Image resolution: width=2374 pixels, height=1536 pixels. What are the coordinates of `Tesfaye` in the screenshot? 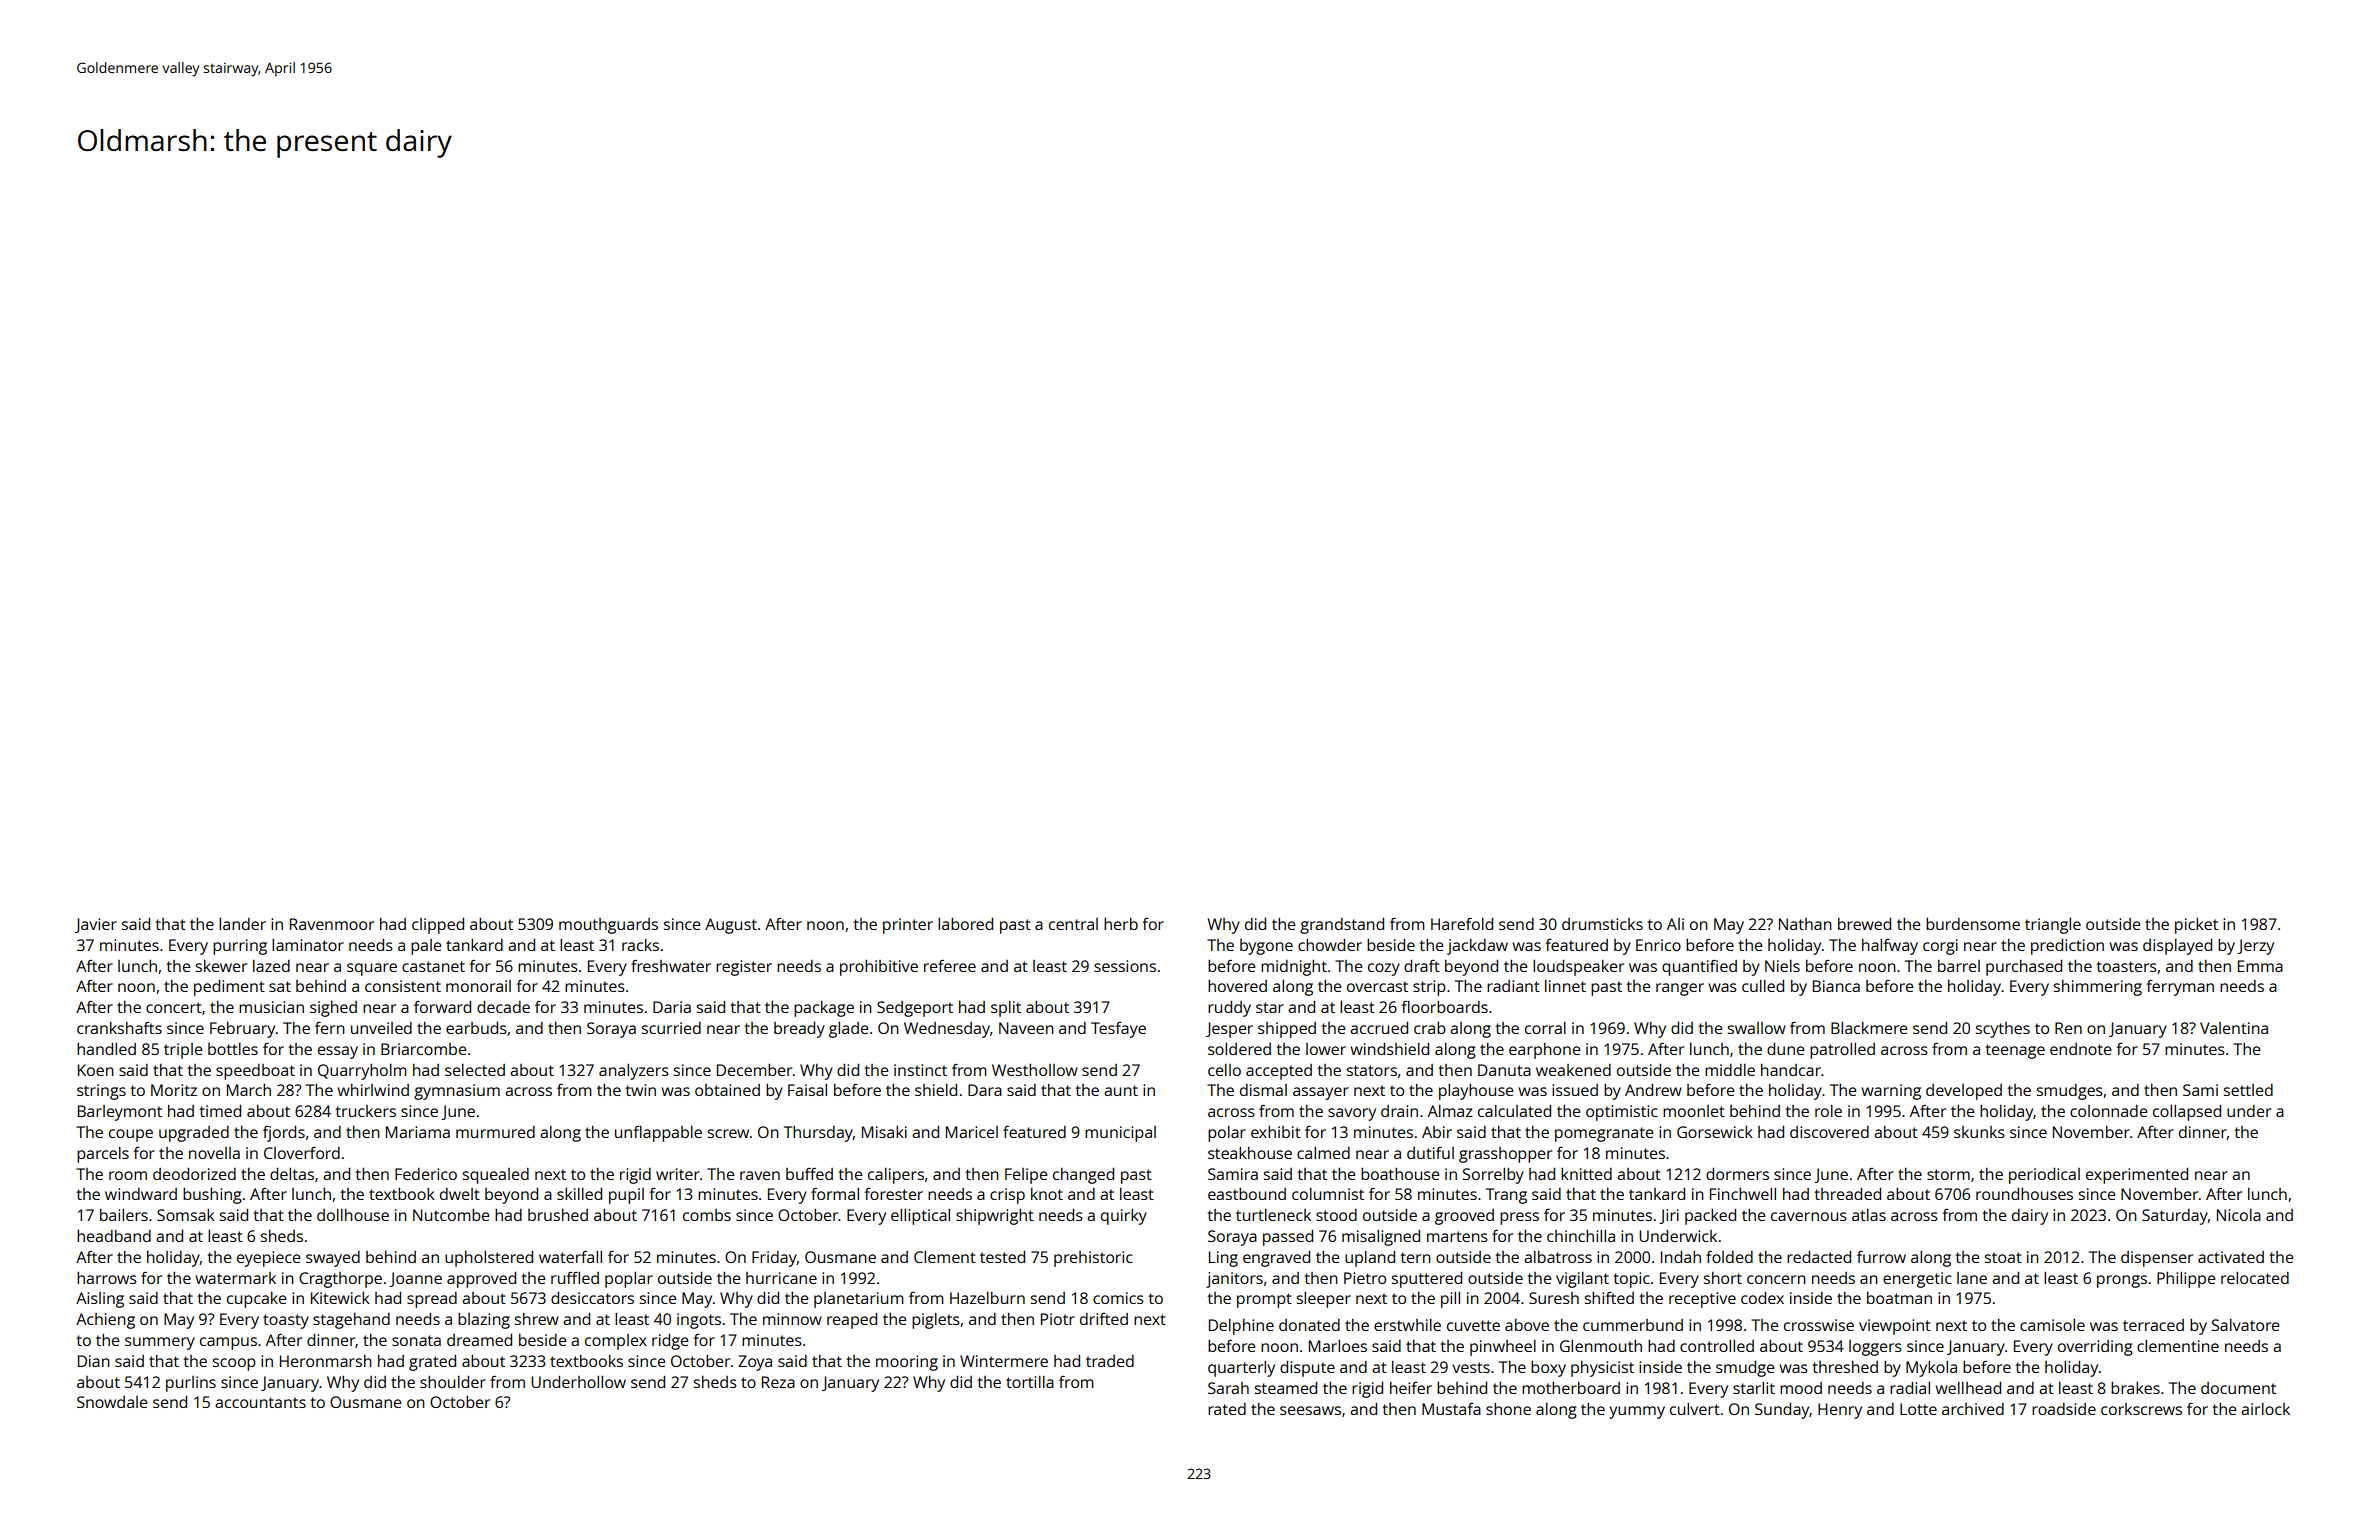 It's located at (1118, 1030).
